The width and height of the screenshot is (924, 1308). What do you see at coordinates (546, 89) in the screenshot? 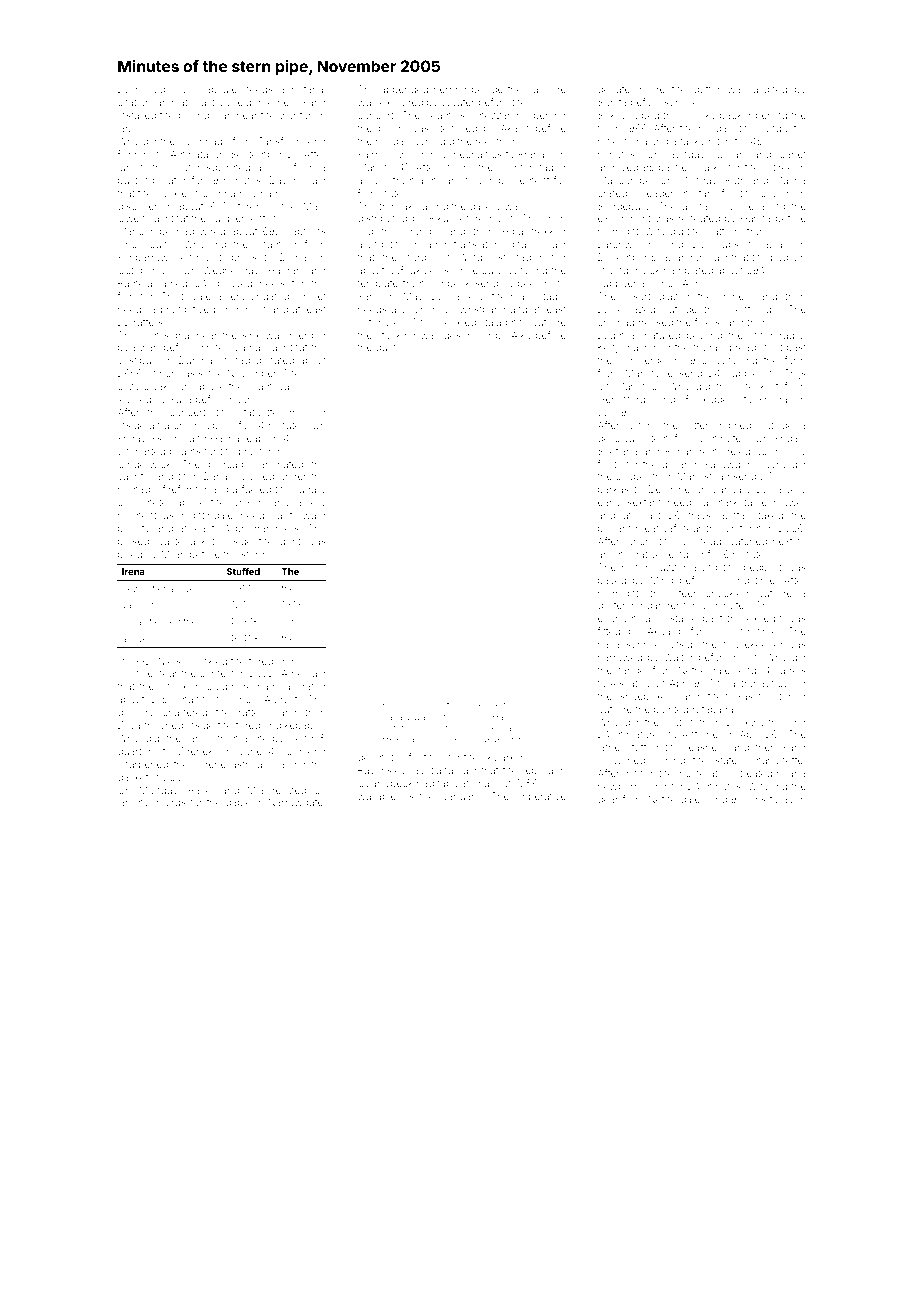
I see `barcode` at bounding box center [546, 89].
